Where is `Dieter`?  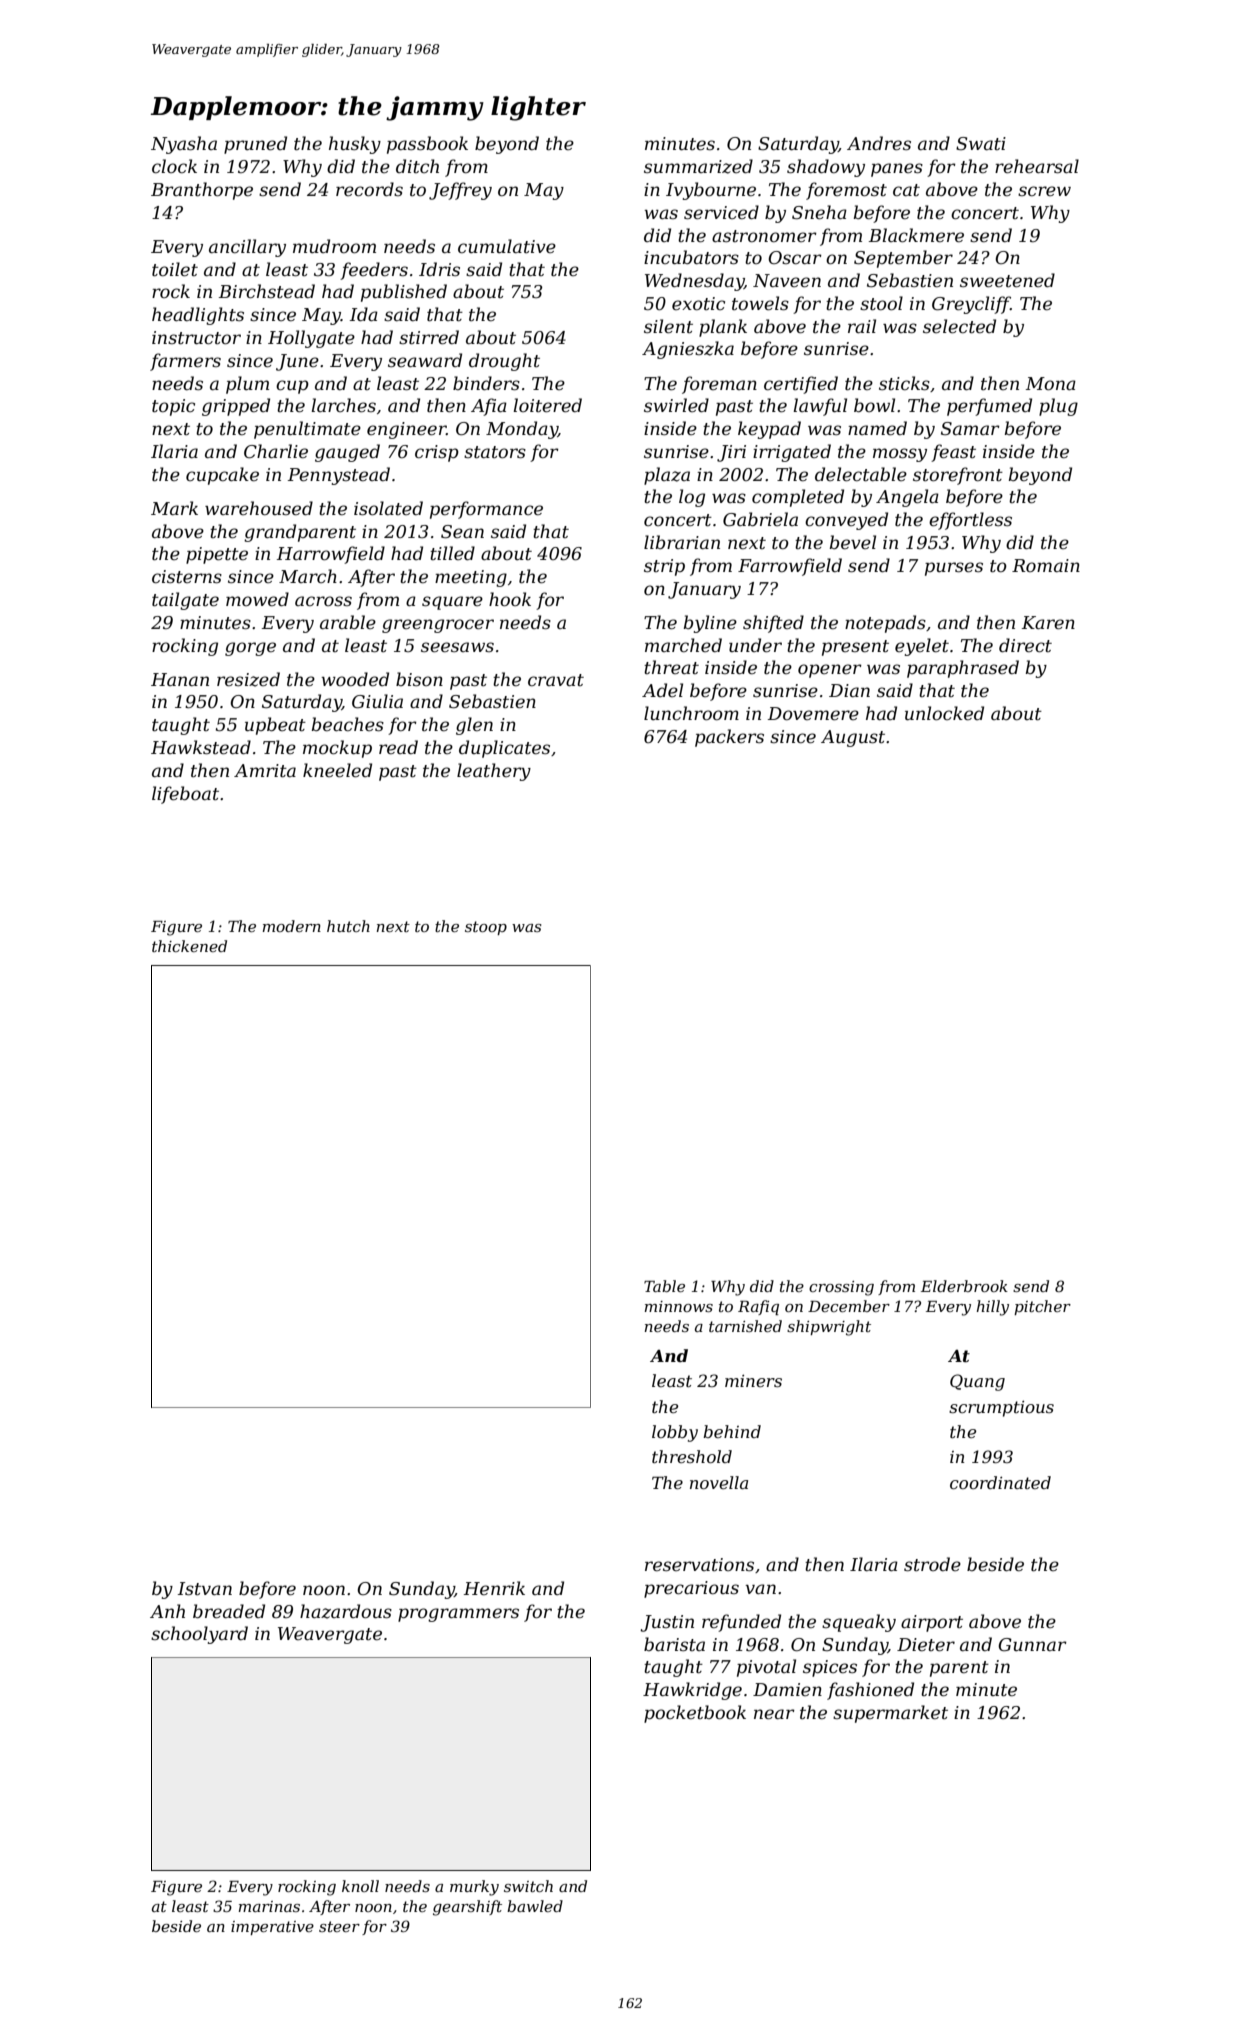
Dieter is located at coordinates (926, 1645).
